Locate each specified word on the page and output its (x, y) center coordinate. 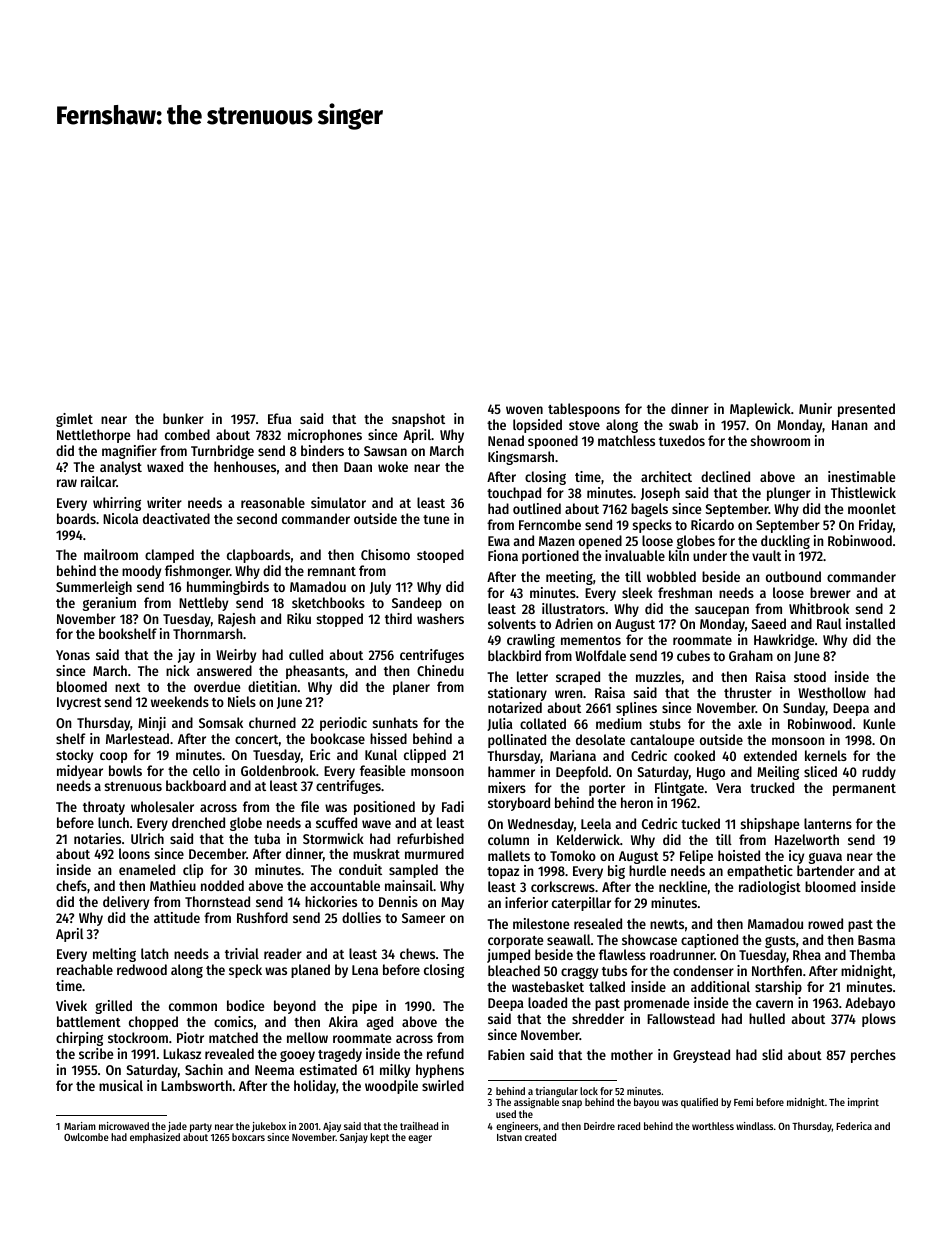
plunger (789, 494)
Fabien (506, 1054)
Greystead (701, 1056)
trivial (242, 953)
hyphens (440, 1071)
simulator (338, 502)
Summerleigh (94, 588)
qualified (699, 1103)
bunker (183, 418)
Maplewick (760, 410)
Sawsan (385, 451)
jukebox (269, 1127)
